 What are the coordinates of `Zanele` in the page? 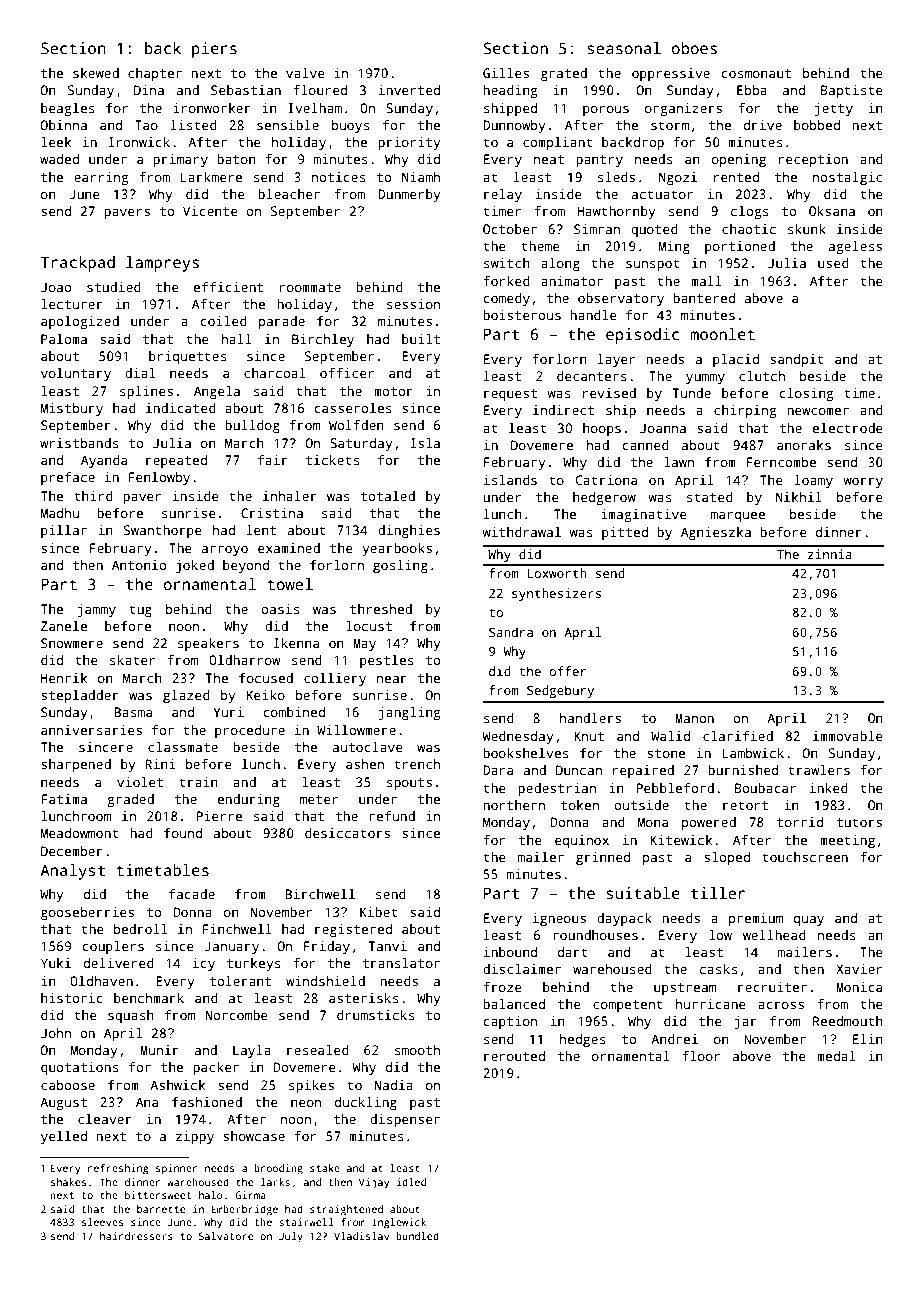 It's located at (64, 626).
